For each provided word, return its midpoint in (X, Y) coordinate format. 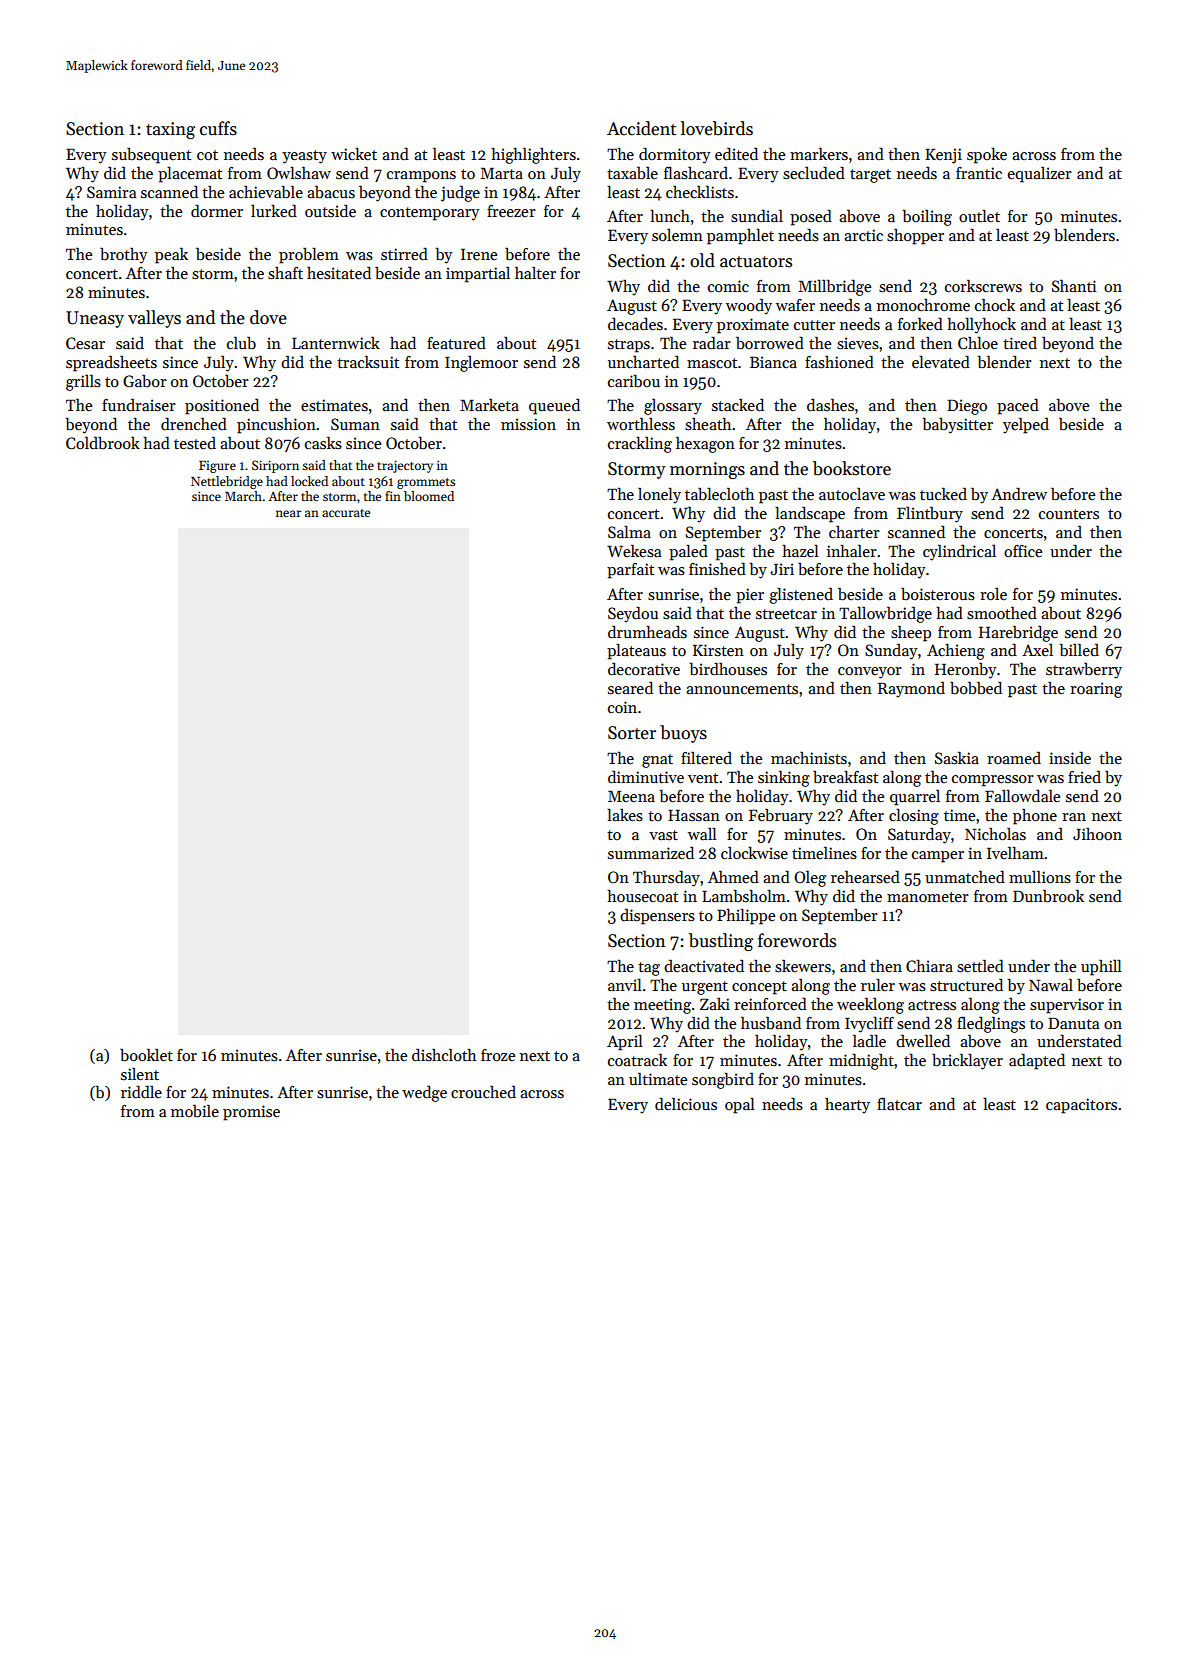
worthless (641, 423)
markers (819, 154)
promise (251, 1113)
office (1023, 551)
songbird (723, 1080)
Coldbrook (103, 443)
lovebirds (717, 128)
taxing (170, 130)
